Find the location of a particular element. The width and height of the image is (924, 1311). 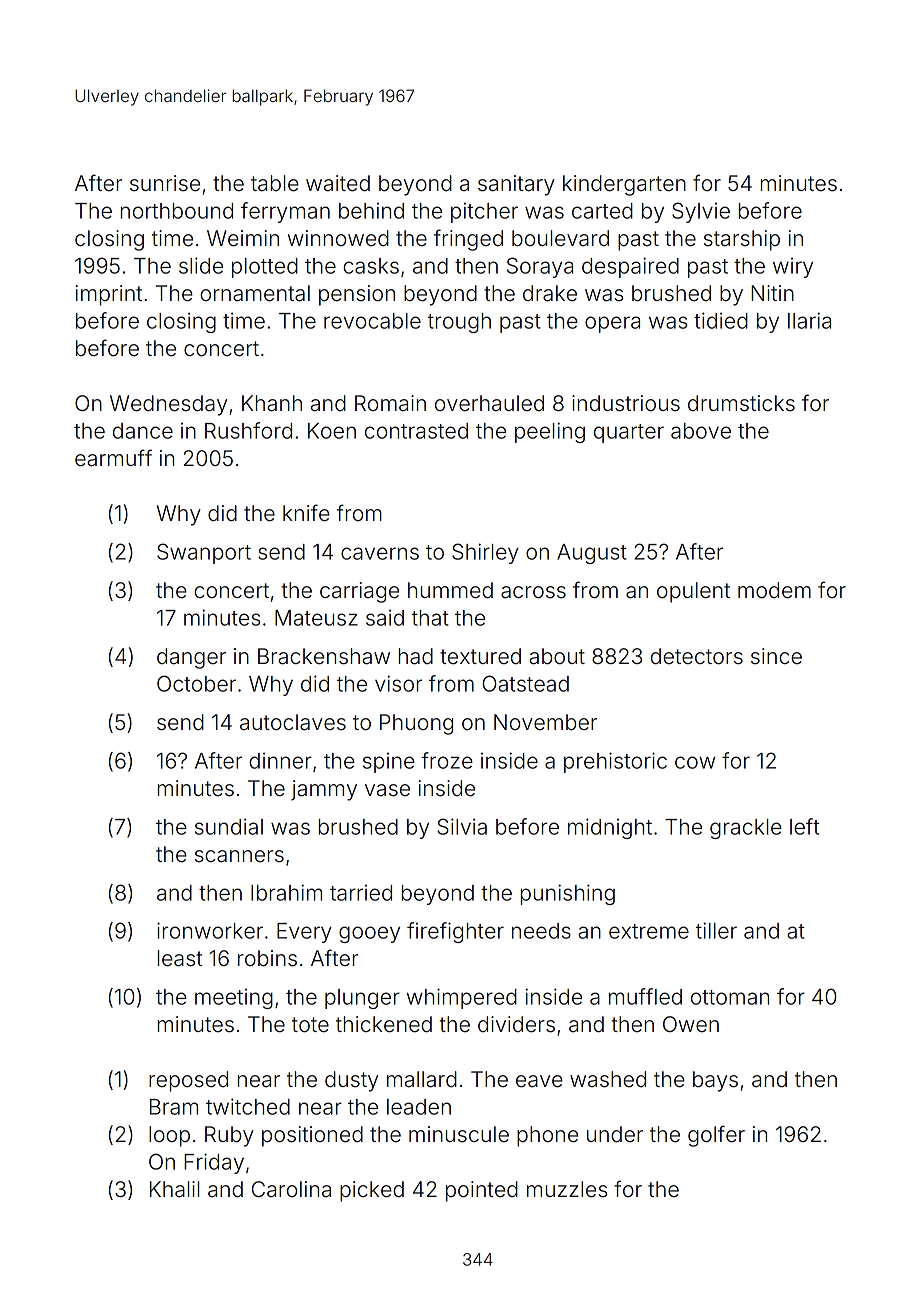

drumsticks is located at coordinates (741, 403).
